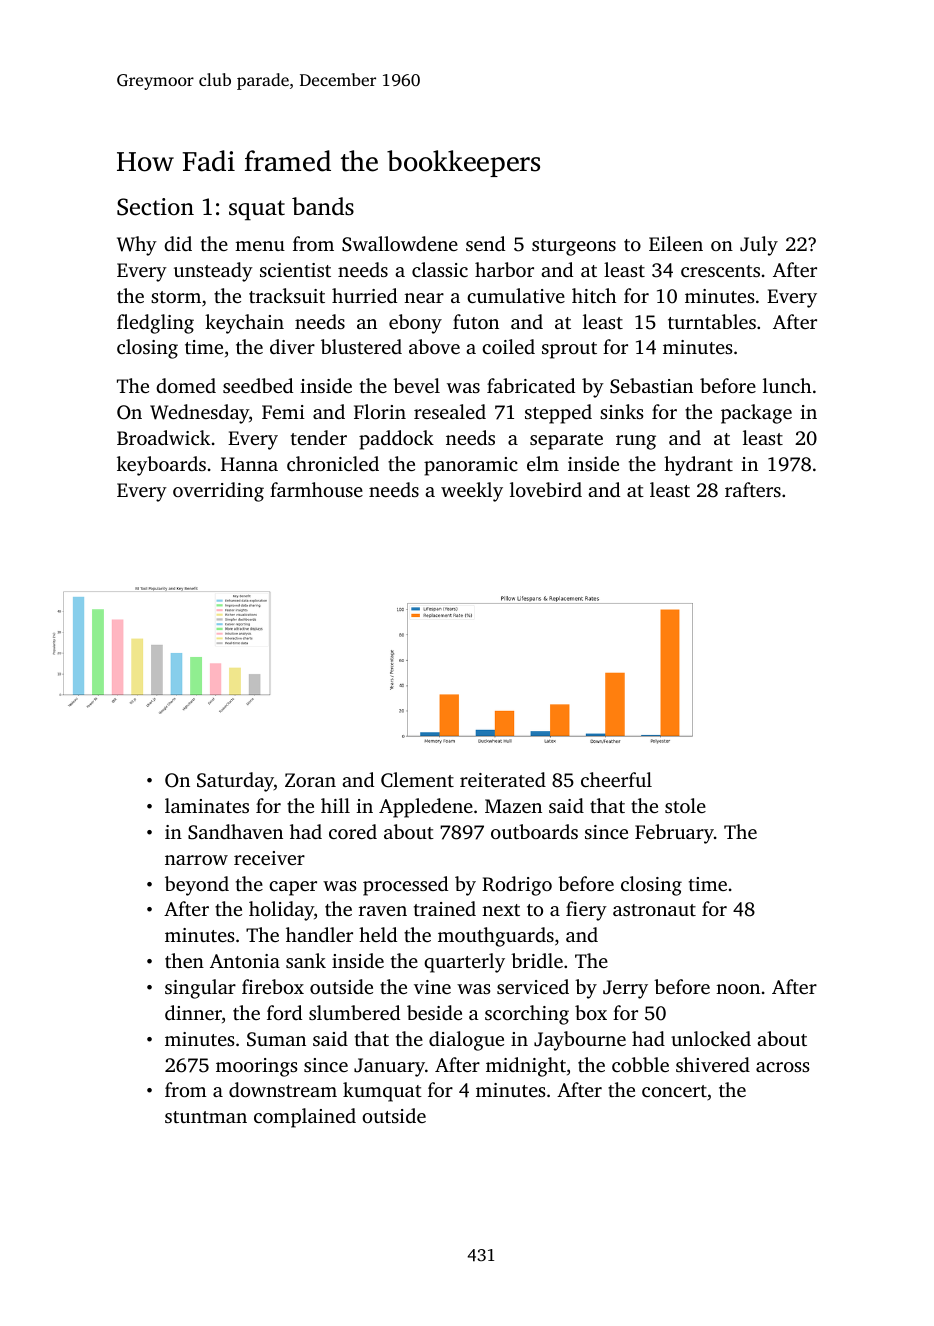 This screenshot has height=1326, width=934. Describe the element at coordinates (353, 831) in the screenshot. I see `cored` at that location.
